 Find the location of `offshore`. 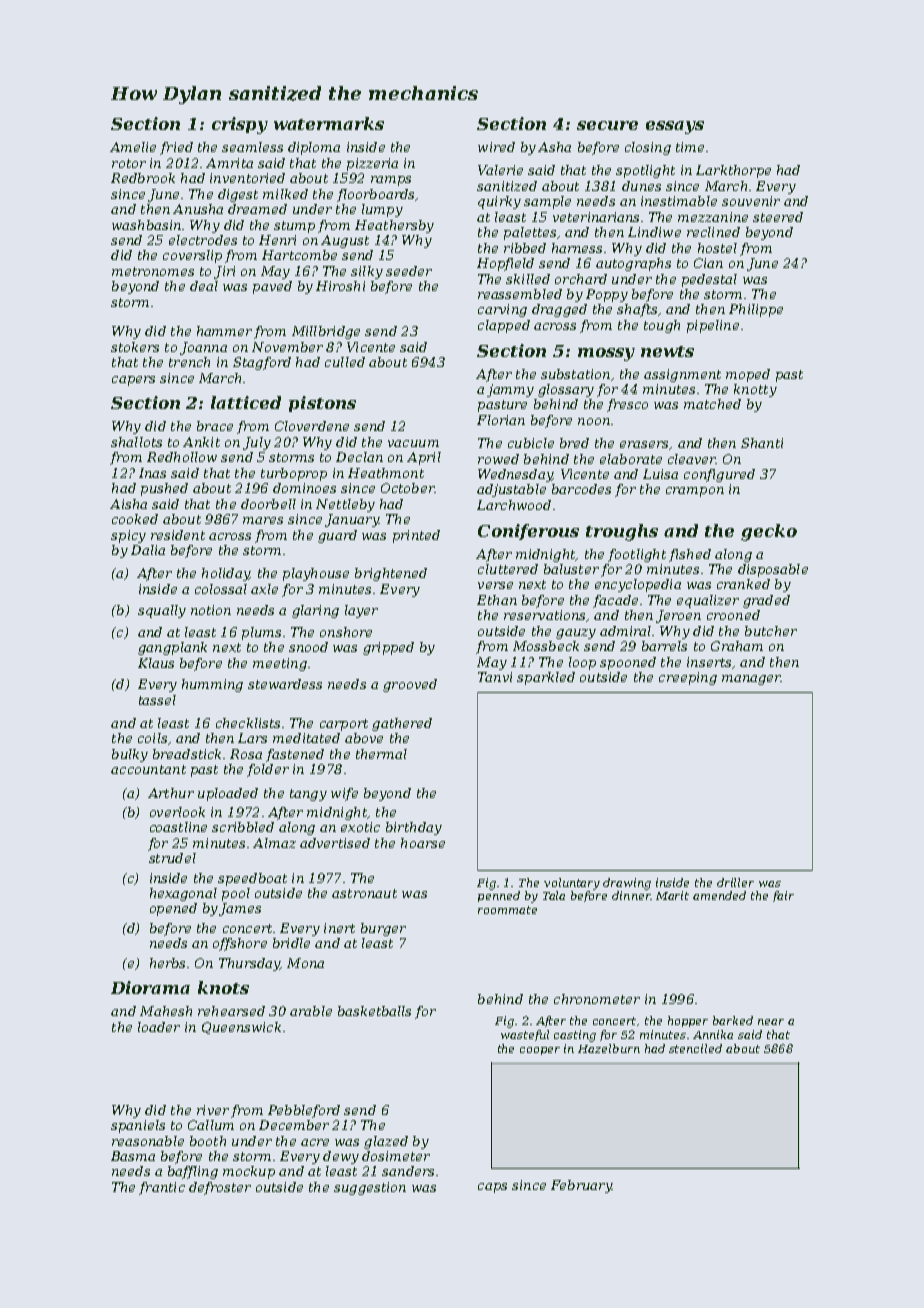

offshore is located at coordinates (240, 944).
